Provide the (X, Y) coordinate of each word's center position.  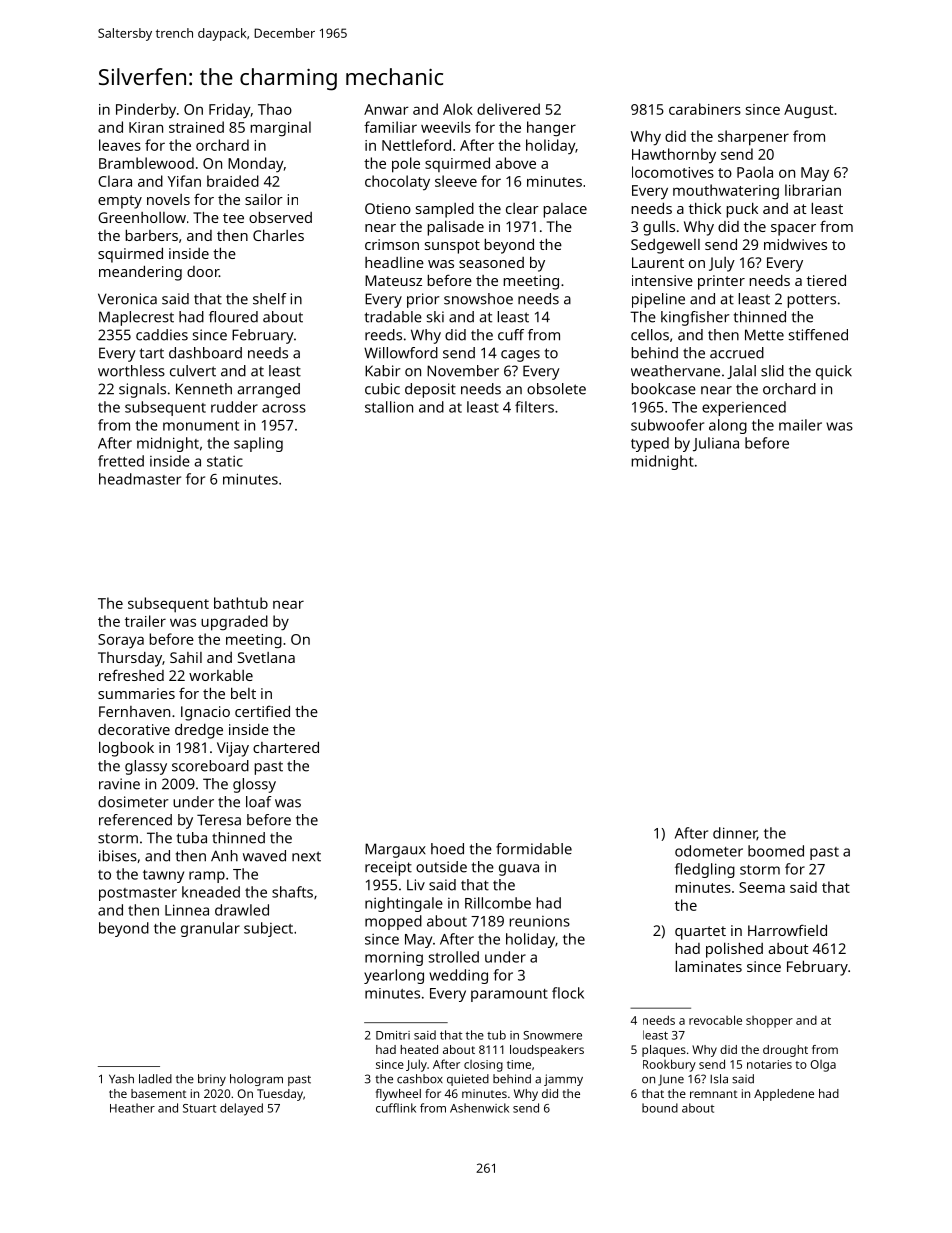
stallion (389, 407)
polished (734, 950)
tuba (192, 838)
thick (705, 208)
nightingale (404, 904)
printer (721, 282)
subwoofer (667, 425)
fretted (121, 461)
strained (196, 127)
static (225, 461)
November (463, 371)
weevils (446, 127)
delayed (241, 1109)
